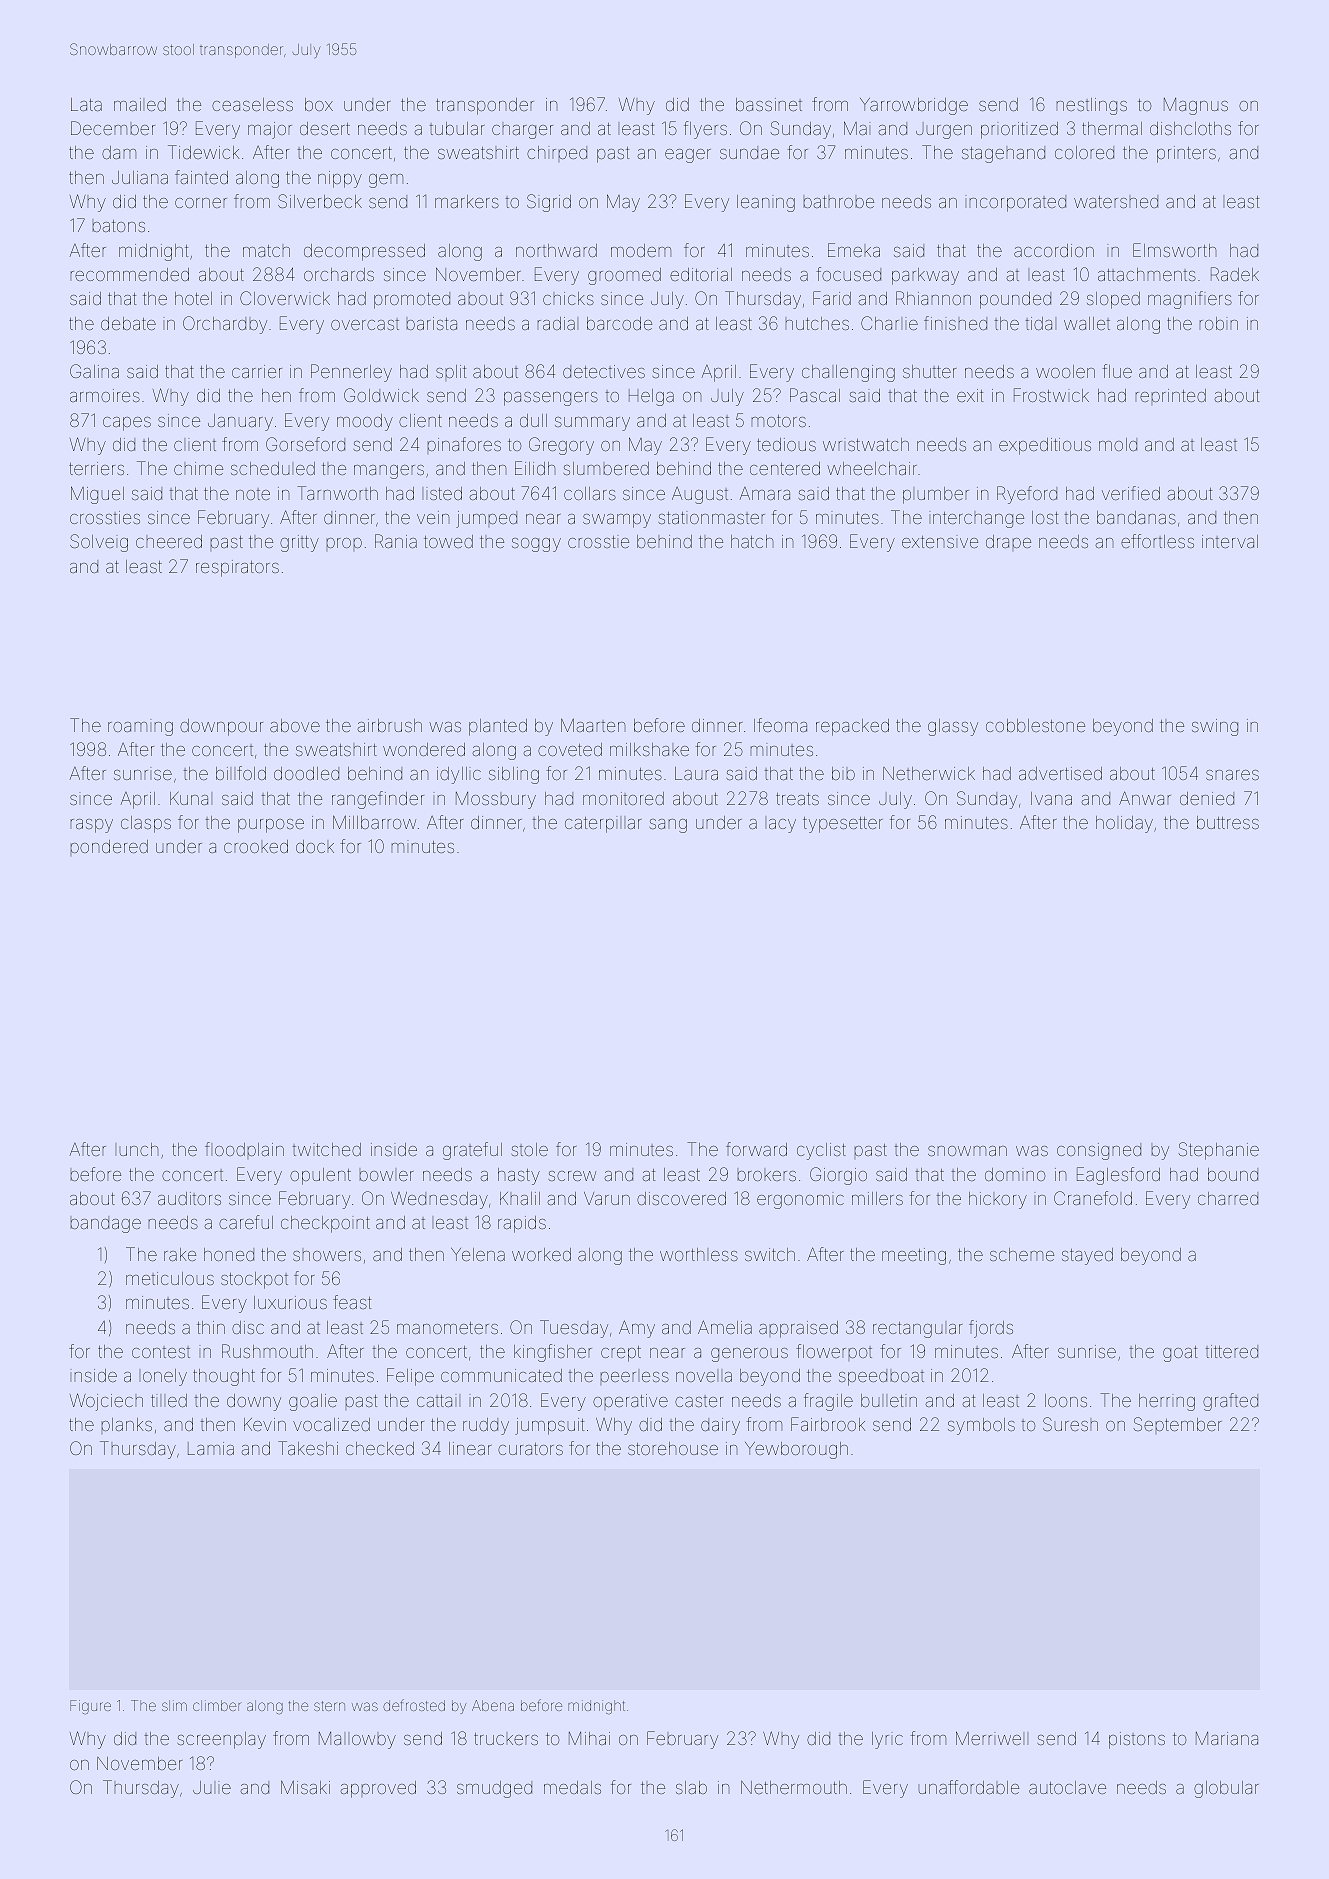  What do you see at coordinates (782, 826) in the screenshot?
I see `lacy` at bounding box center [782, 826].
